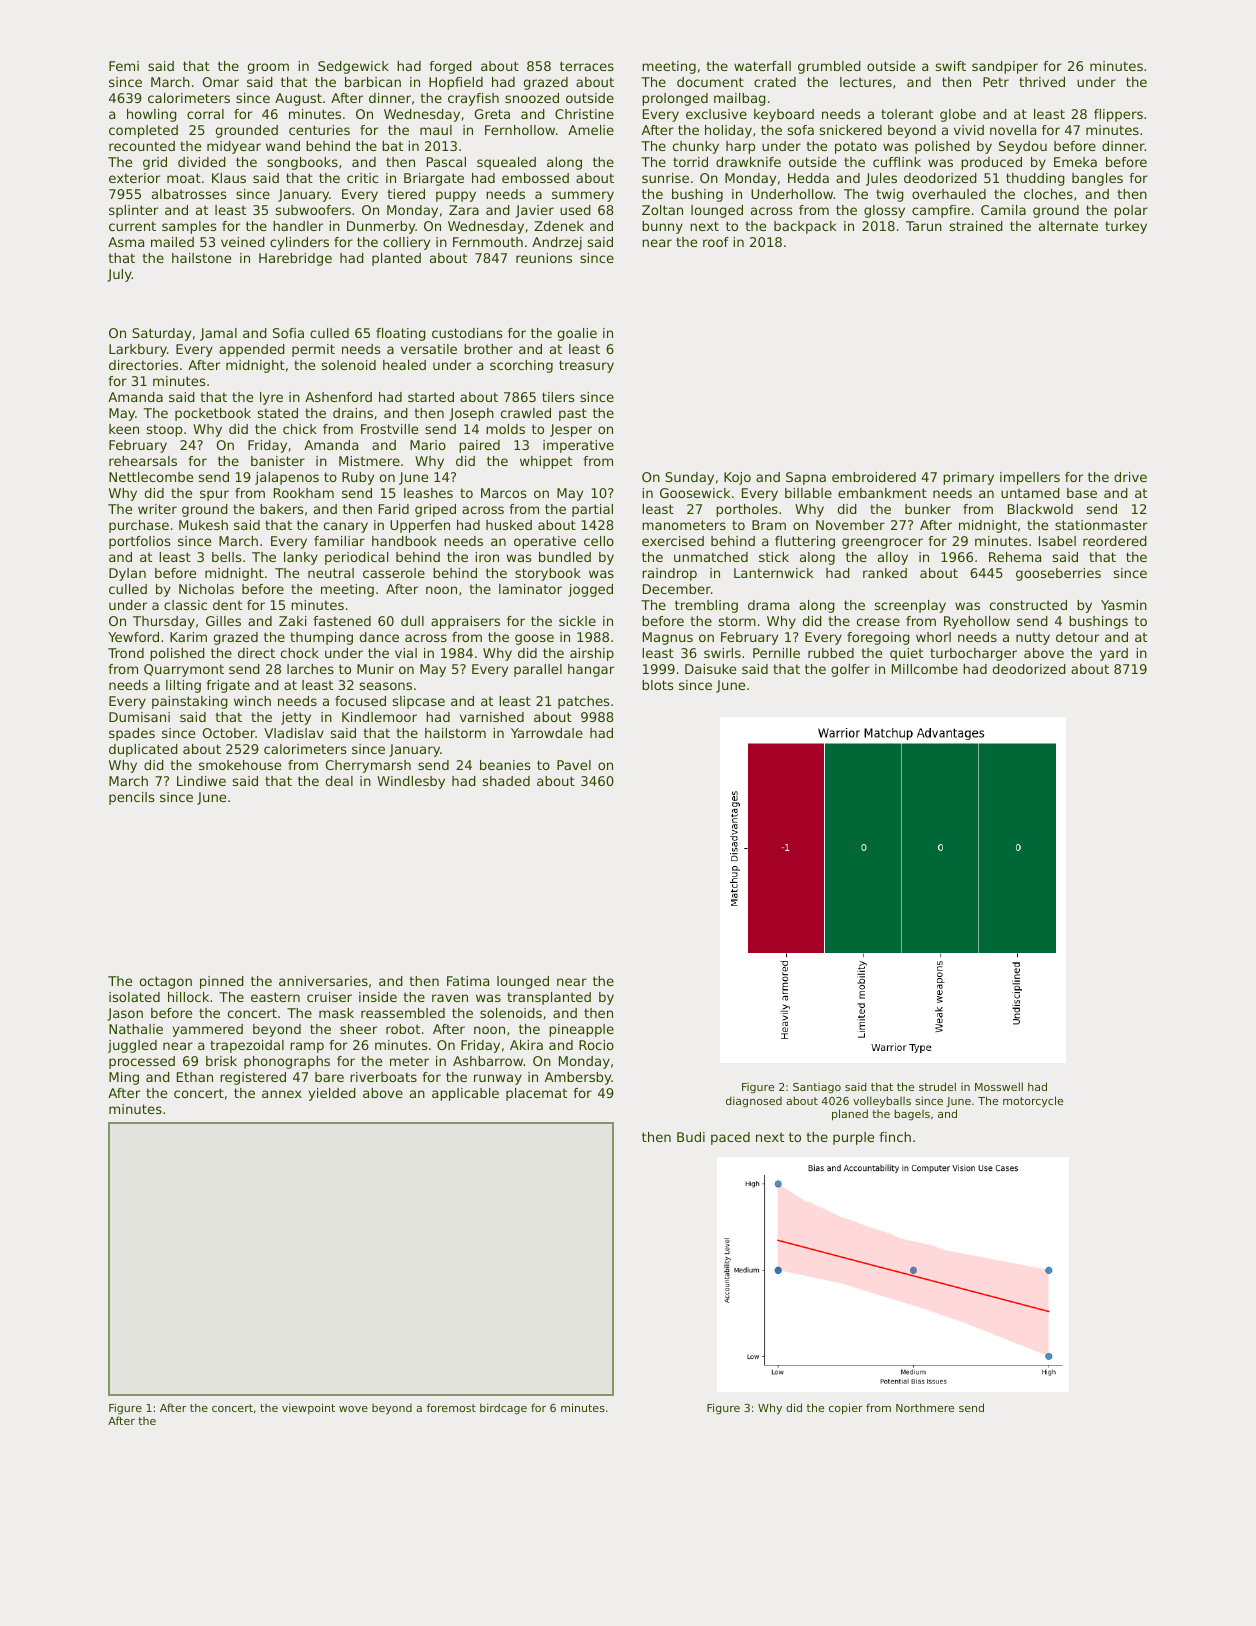 Image resolution: width=1256 pixels, height=1626 pixels. What do you see at coordinates (571, 430) in the screenshot?
I see `Jesper` at bounding box center [571, 430].
